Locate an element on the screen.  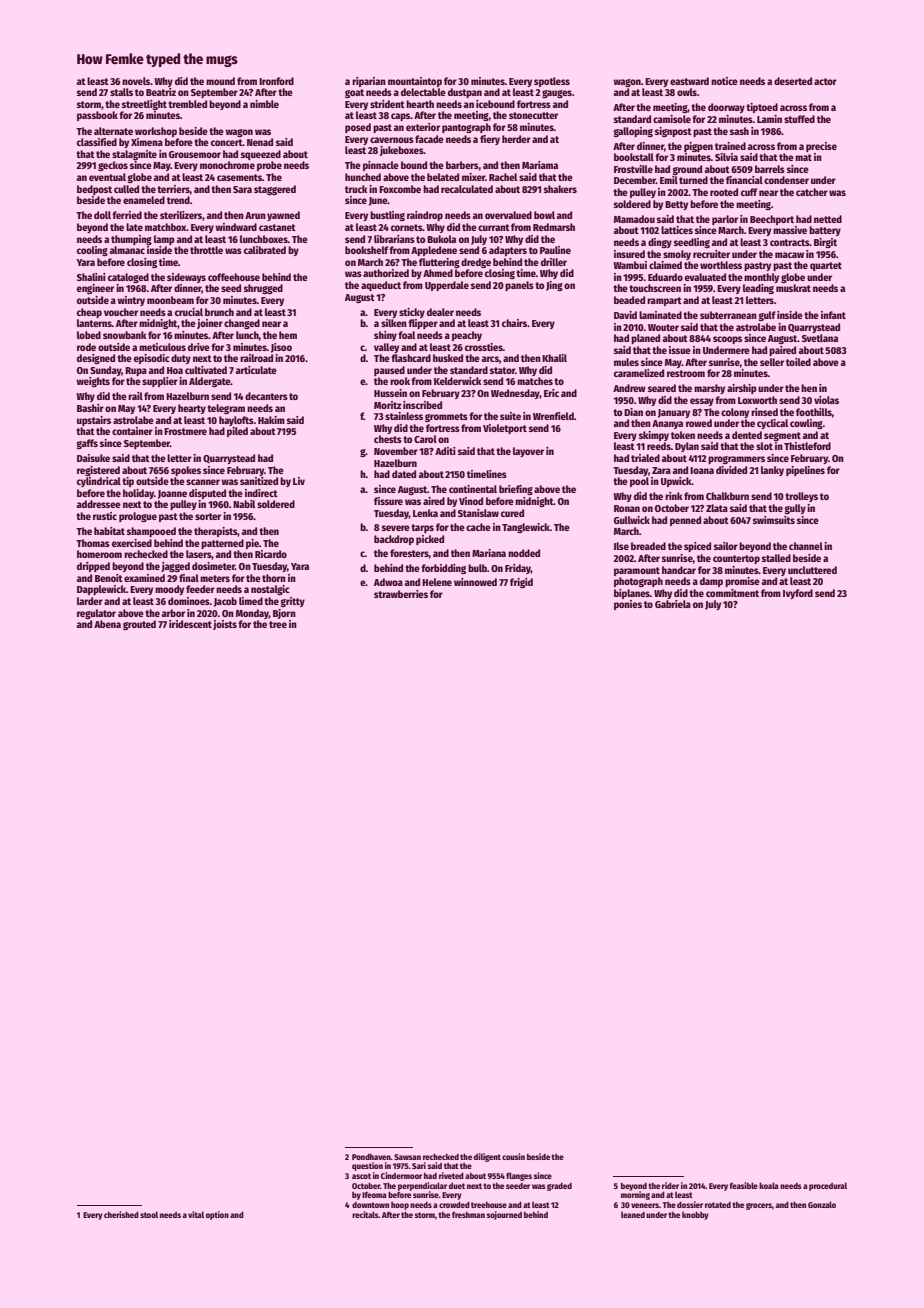
shiny is located at coordinates (385, 336).
